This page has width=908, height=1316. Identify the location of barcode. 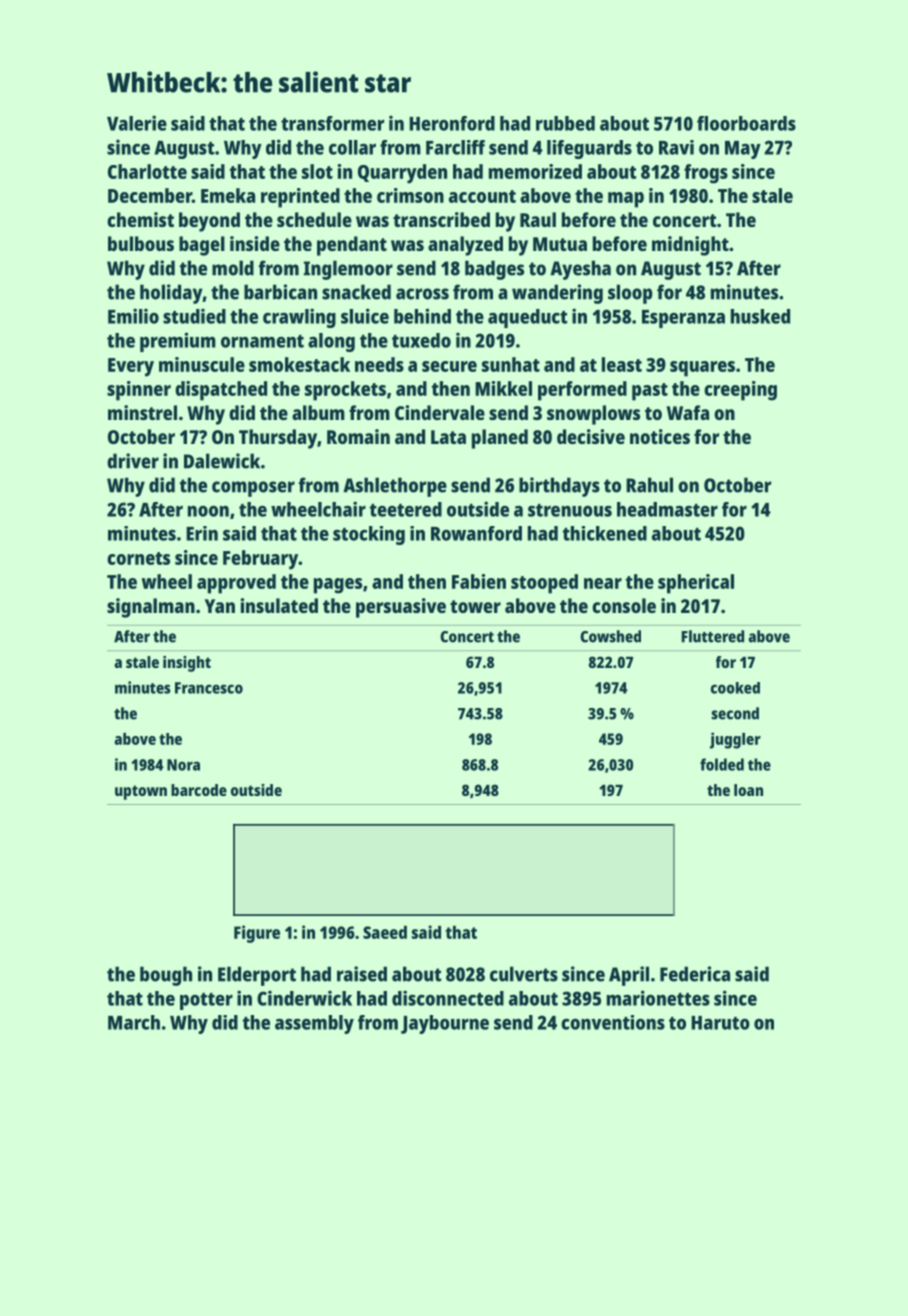
(199, 790).
